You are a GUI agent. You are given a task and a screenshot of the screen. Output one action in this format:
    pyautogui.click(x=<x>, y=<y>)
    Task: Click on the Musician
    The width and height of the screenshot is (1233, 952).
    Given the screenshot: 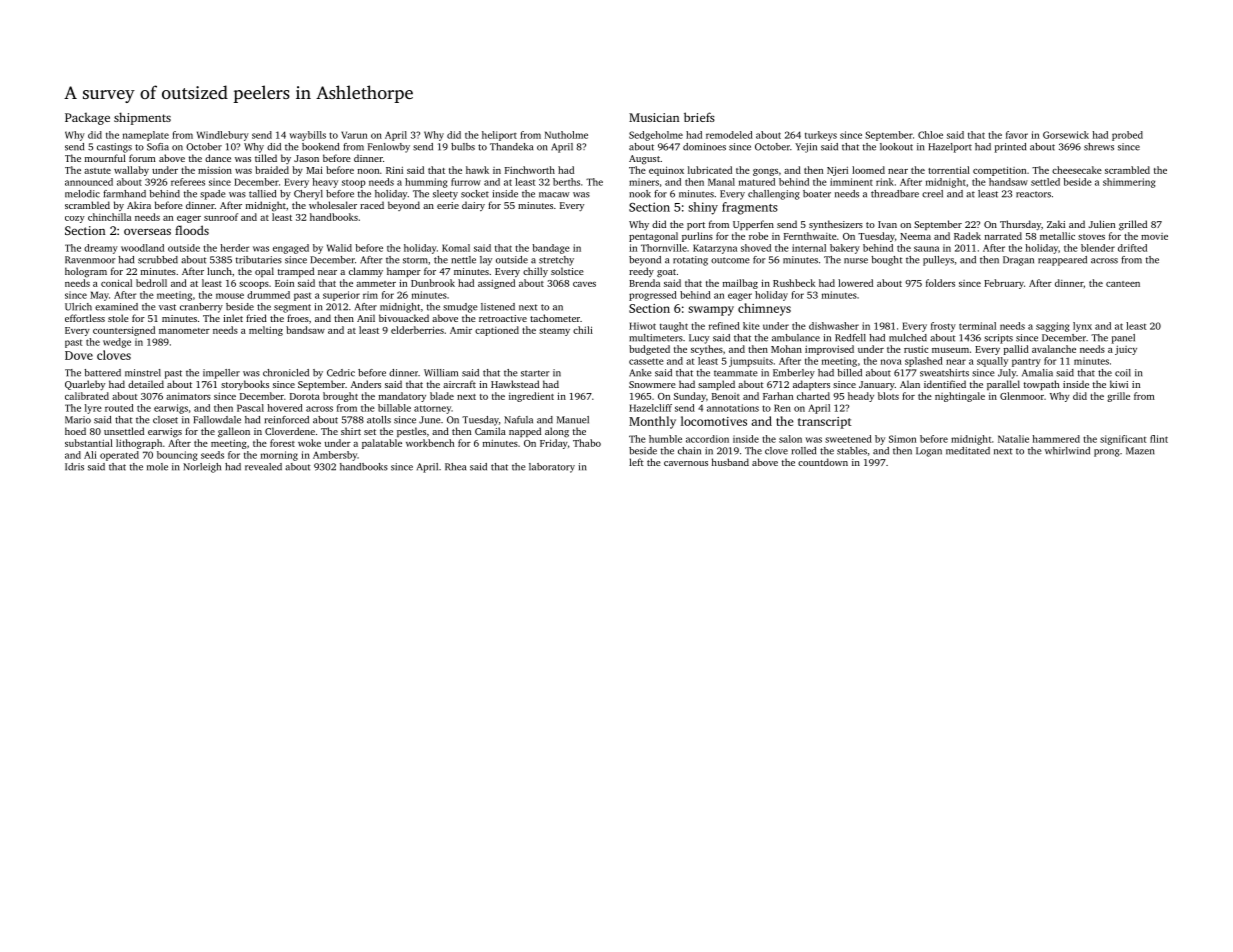 What is the action you would take?
    pyautogui.click(x=654, y=117)
